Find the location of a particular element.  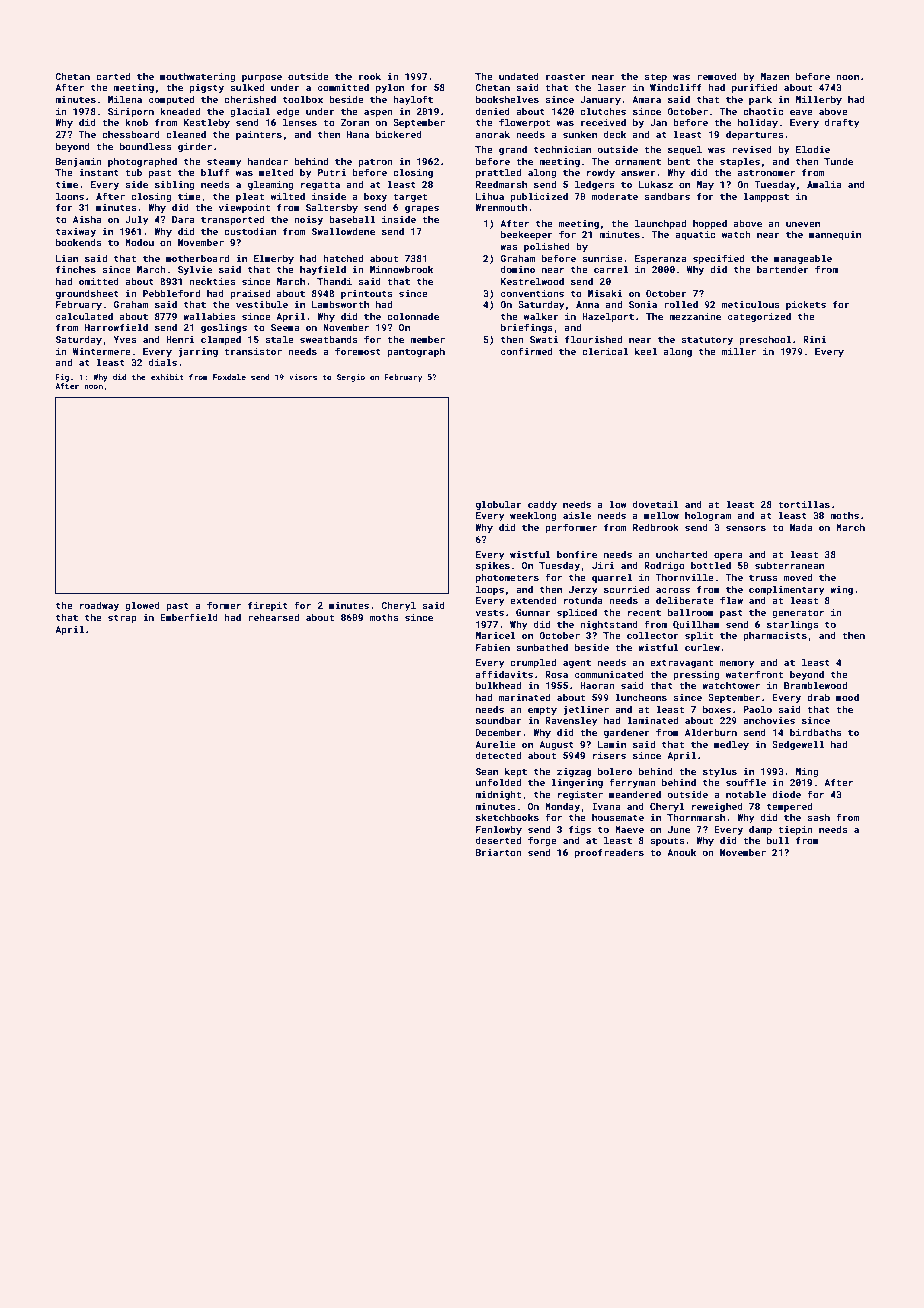

Briarton is located at coordinates (499, 852).
